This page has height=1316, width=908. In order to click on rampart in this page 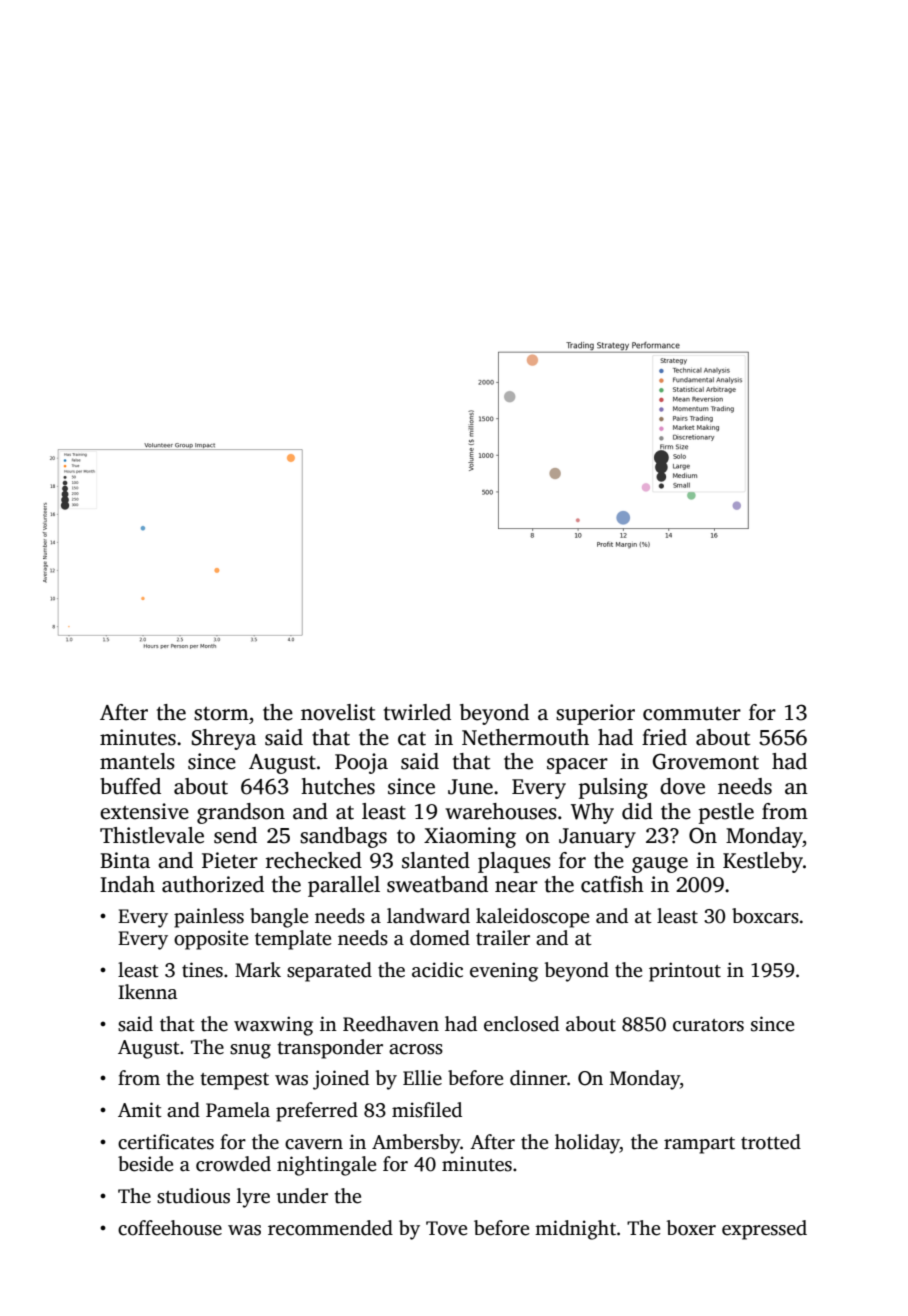, I will do `click(699, 1145)`.
